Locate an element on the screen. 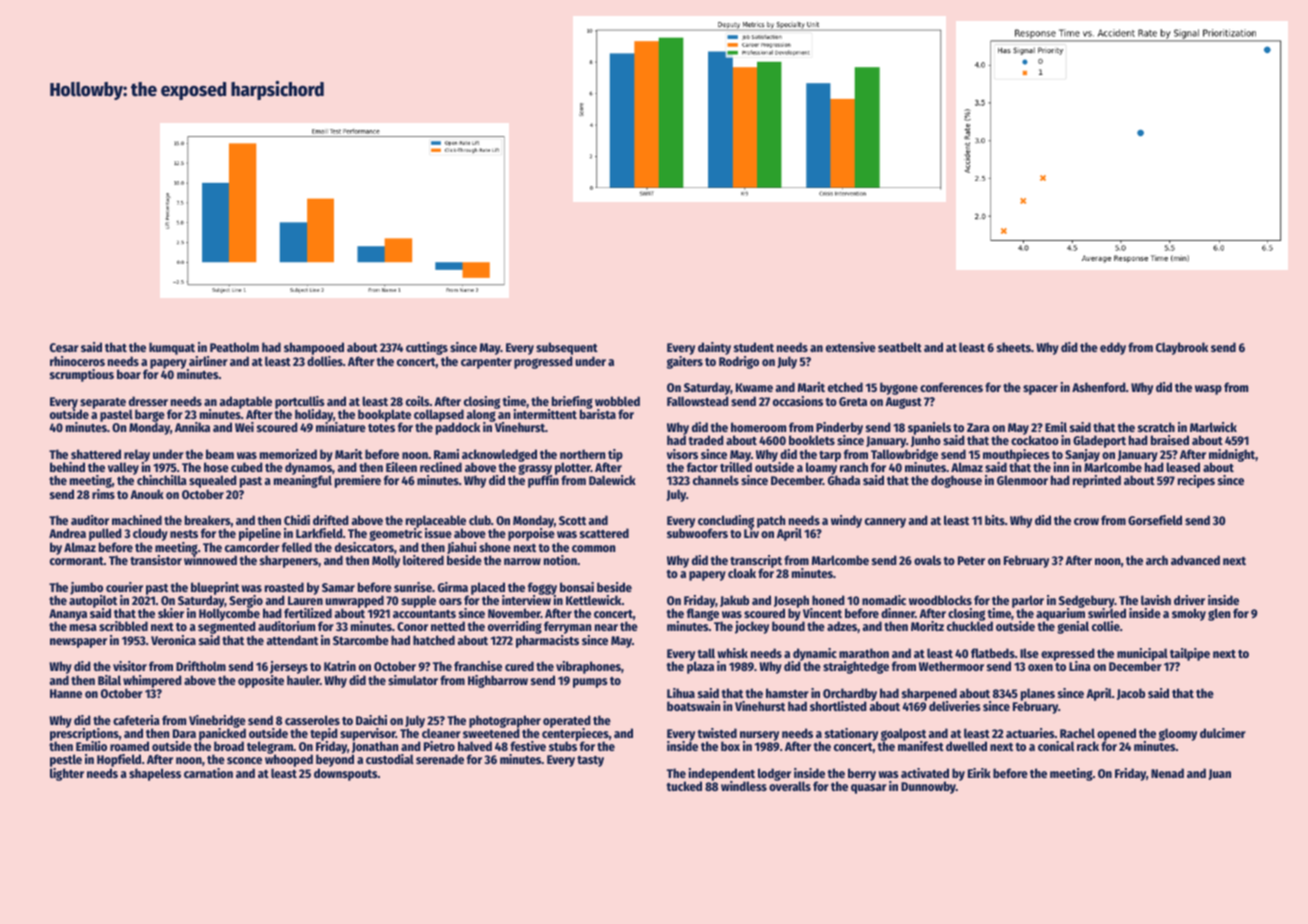 The width and height of the screenshot is (1308, 924). chuckled is located at coordinates (970, 626).
